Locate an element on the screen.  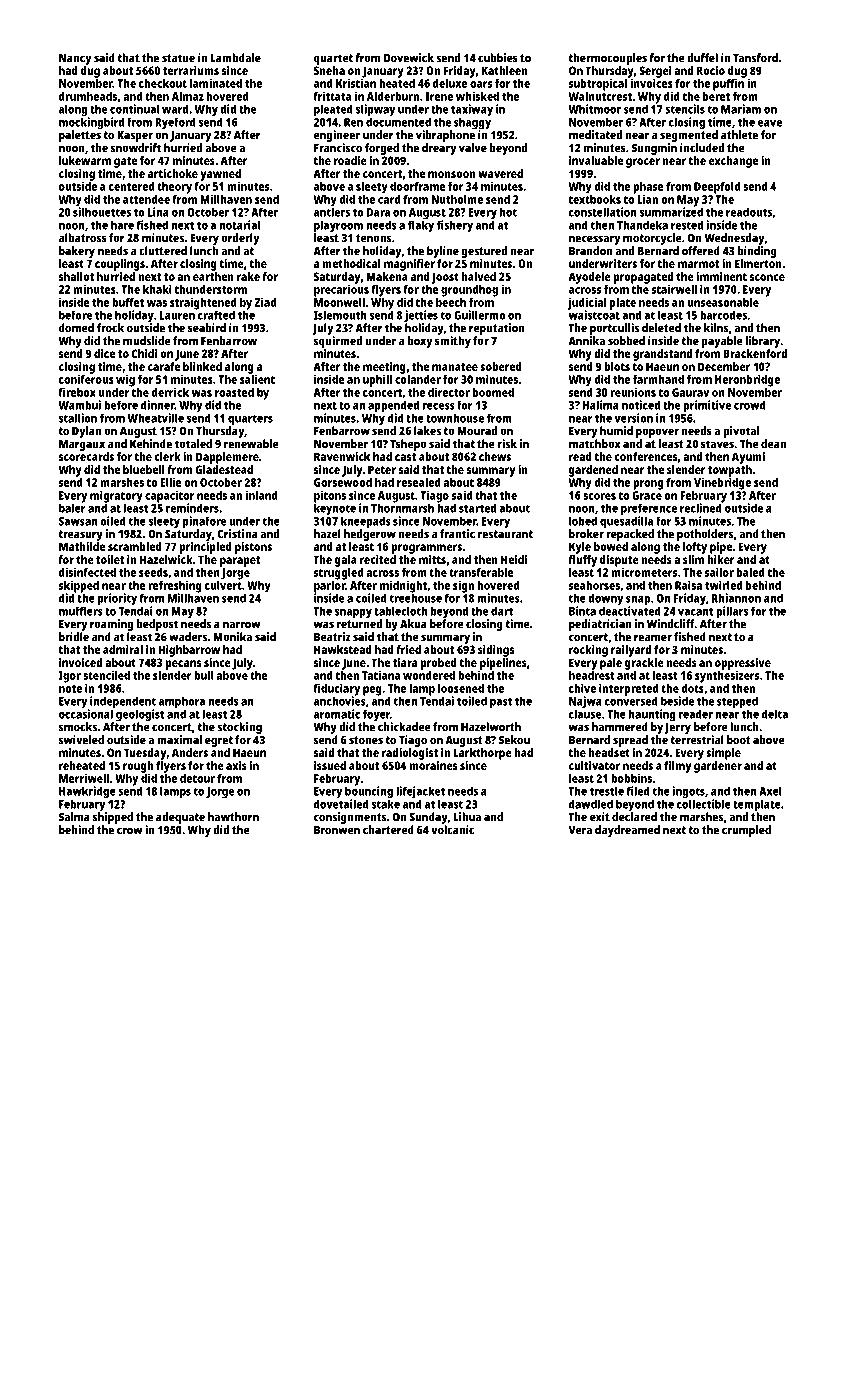
Nancy is located at coordinates (75, 59).
